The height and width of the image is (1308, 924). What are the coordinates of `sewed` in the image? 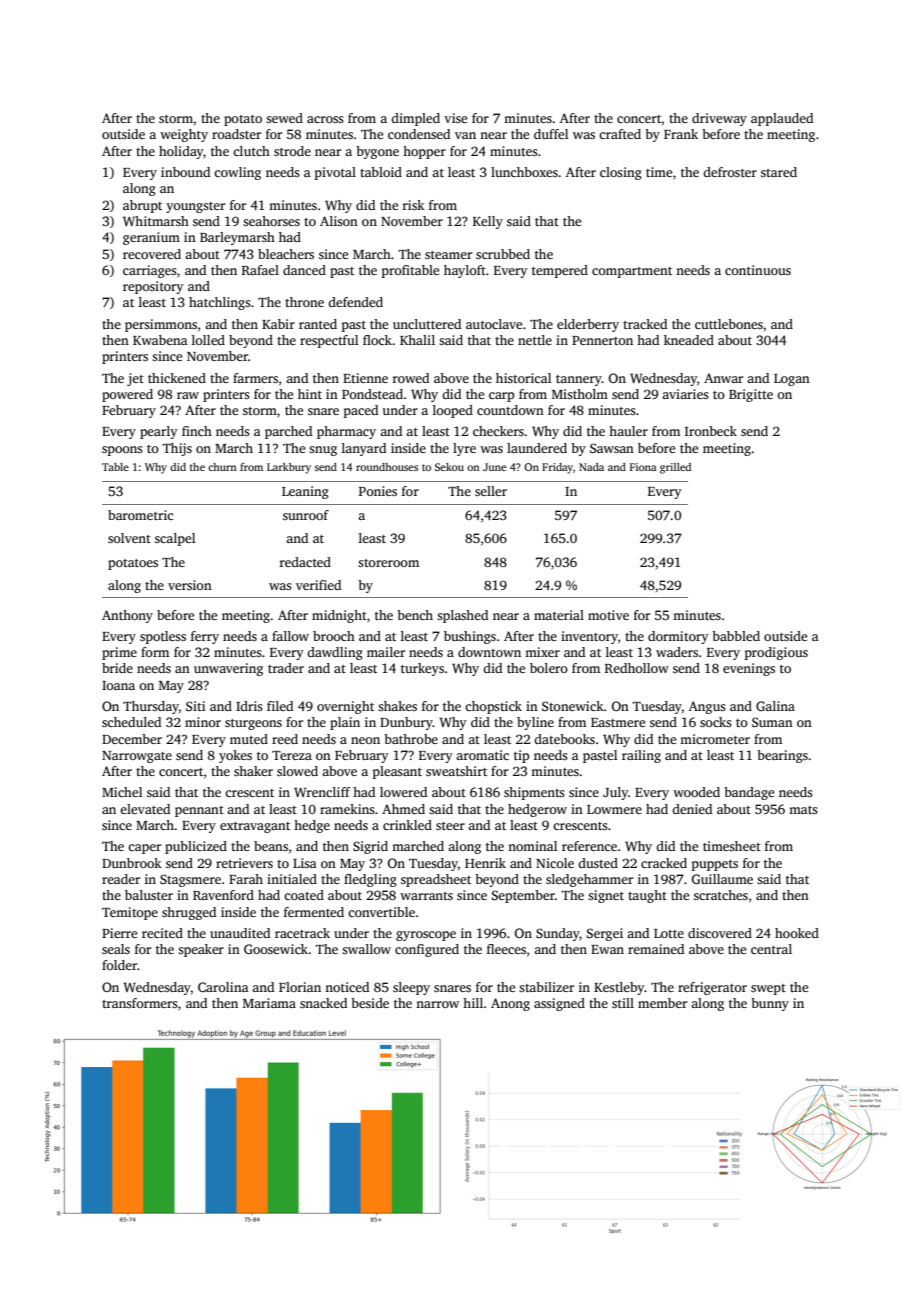 It's located at (284, 118).
